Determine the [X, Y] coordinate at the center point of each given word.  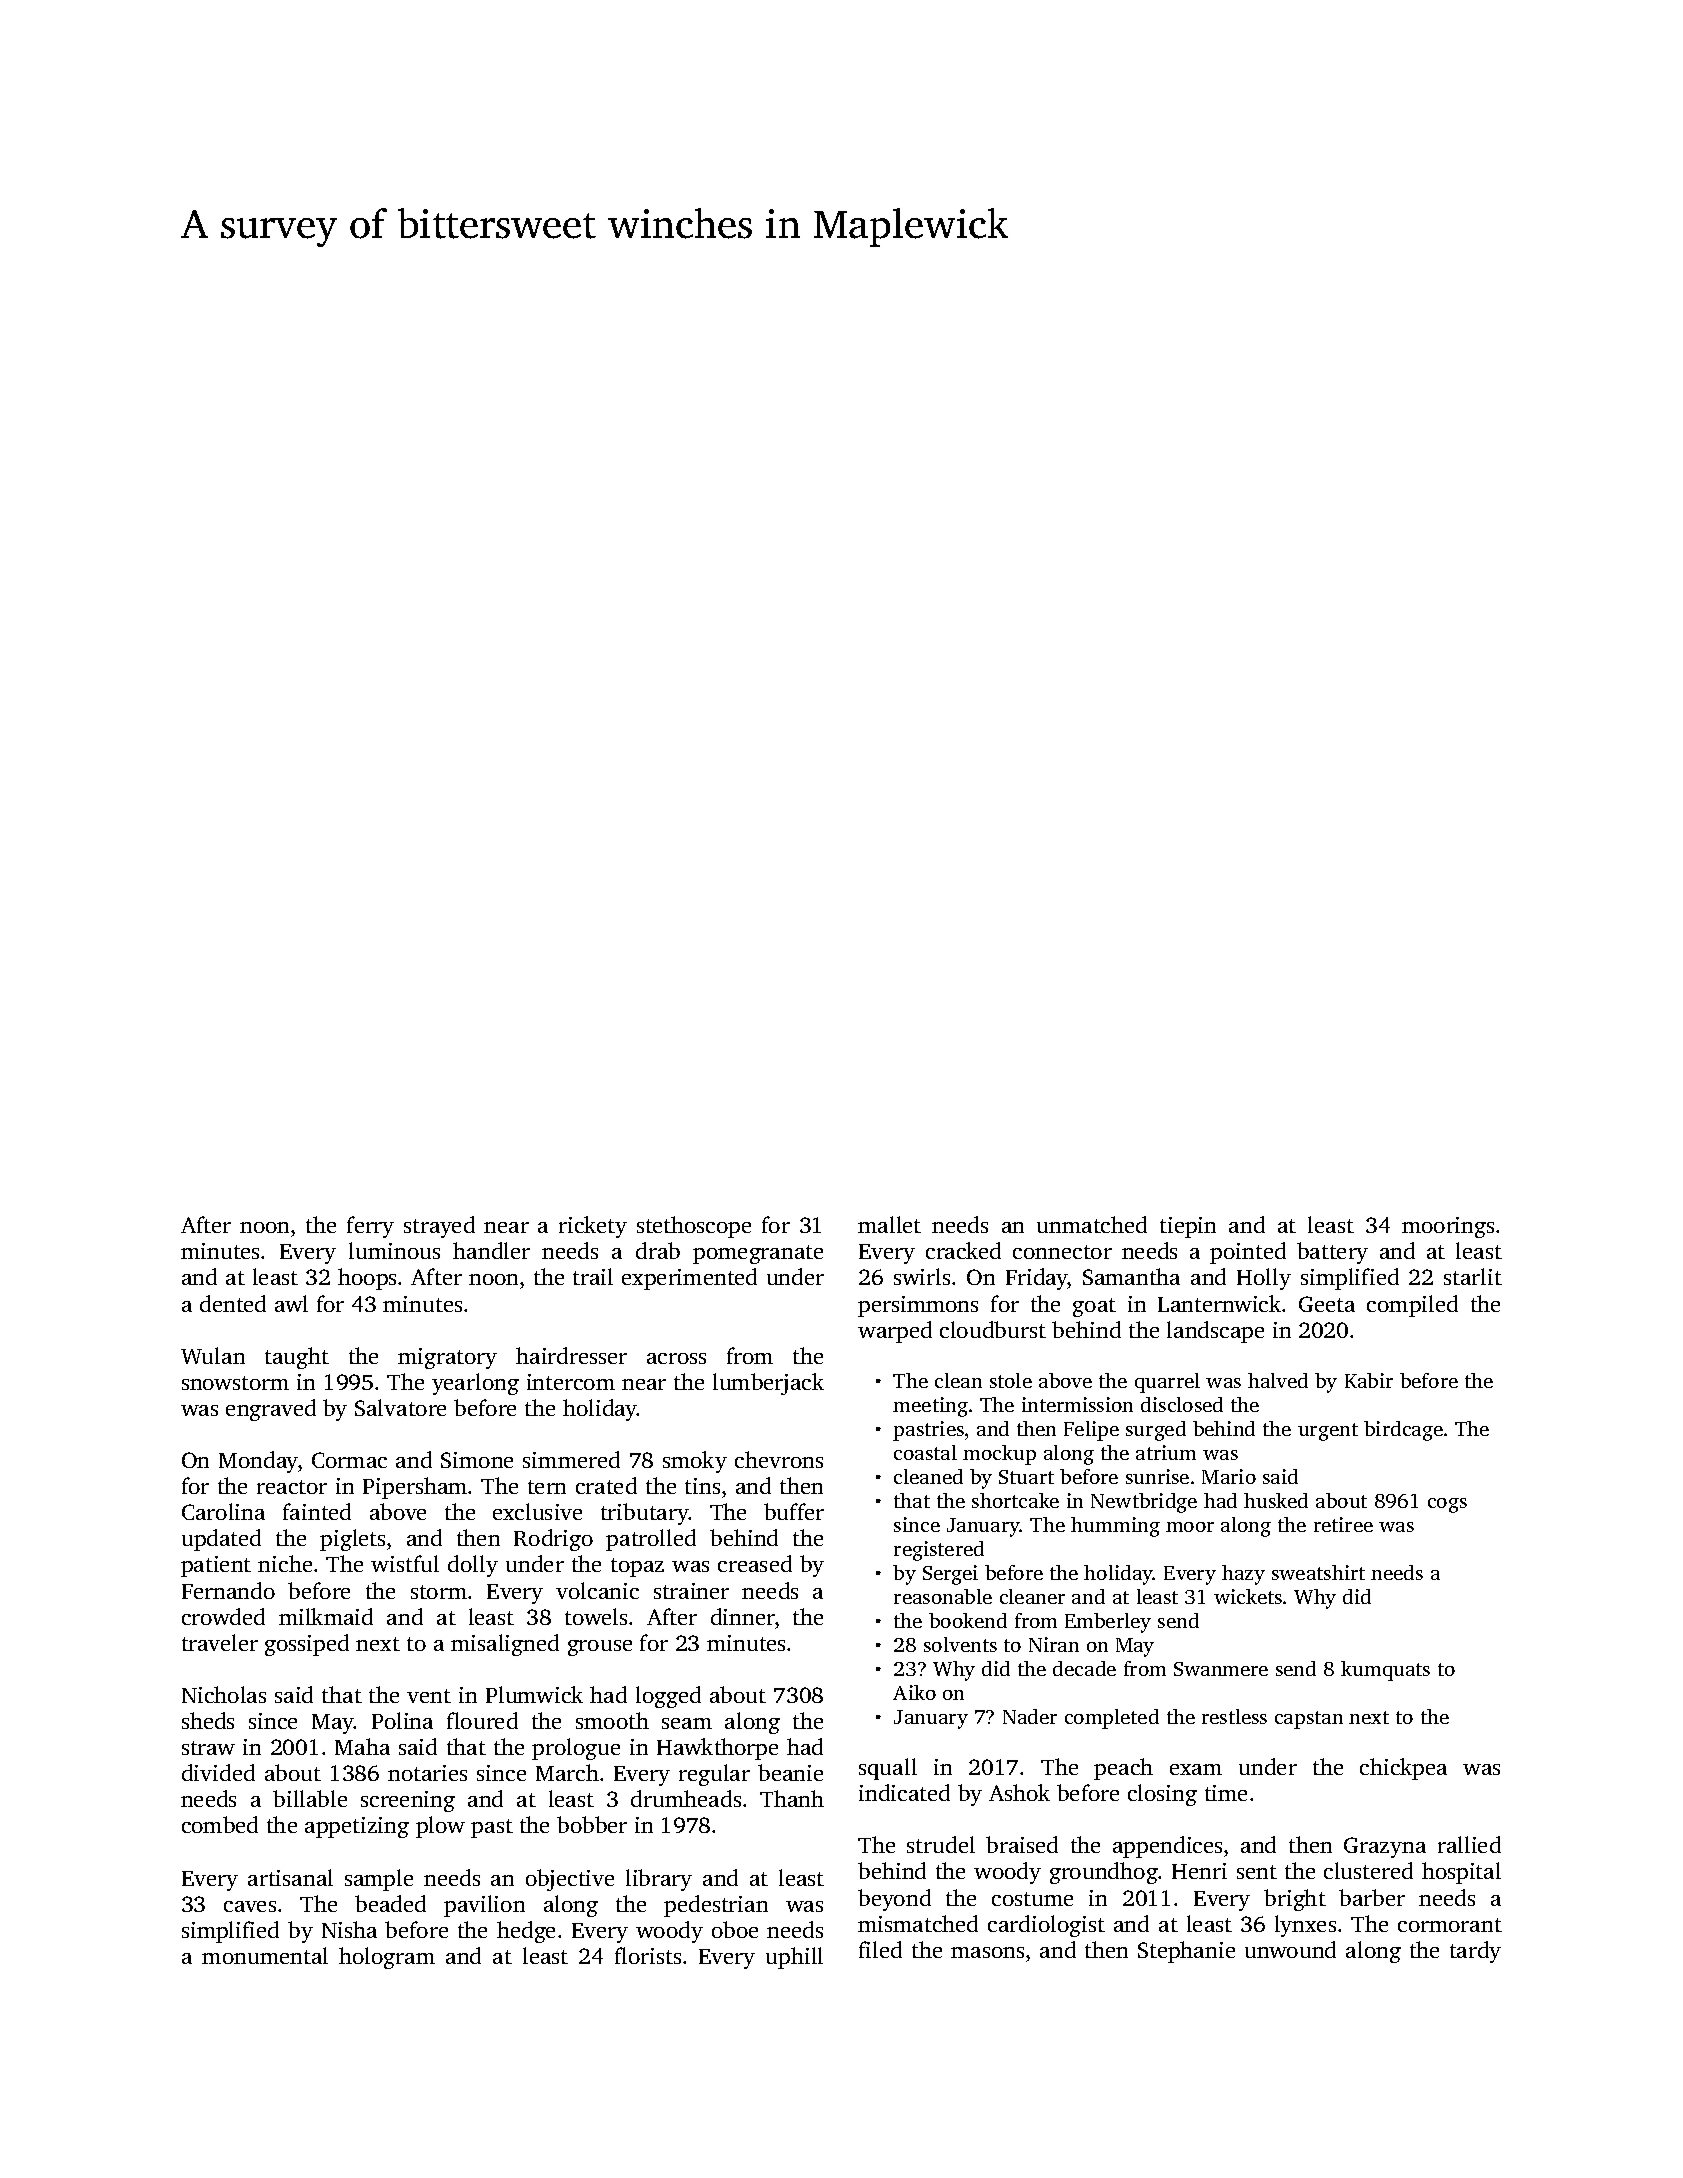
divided [218, 1772]
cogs [1447, 1505]
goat [1094, 1307]
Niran [1054, 1644]
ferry [370, 1227]
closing [1162, 1795]
